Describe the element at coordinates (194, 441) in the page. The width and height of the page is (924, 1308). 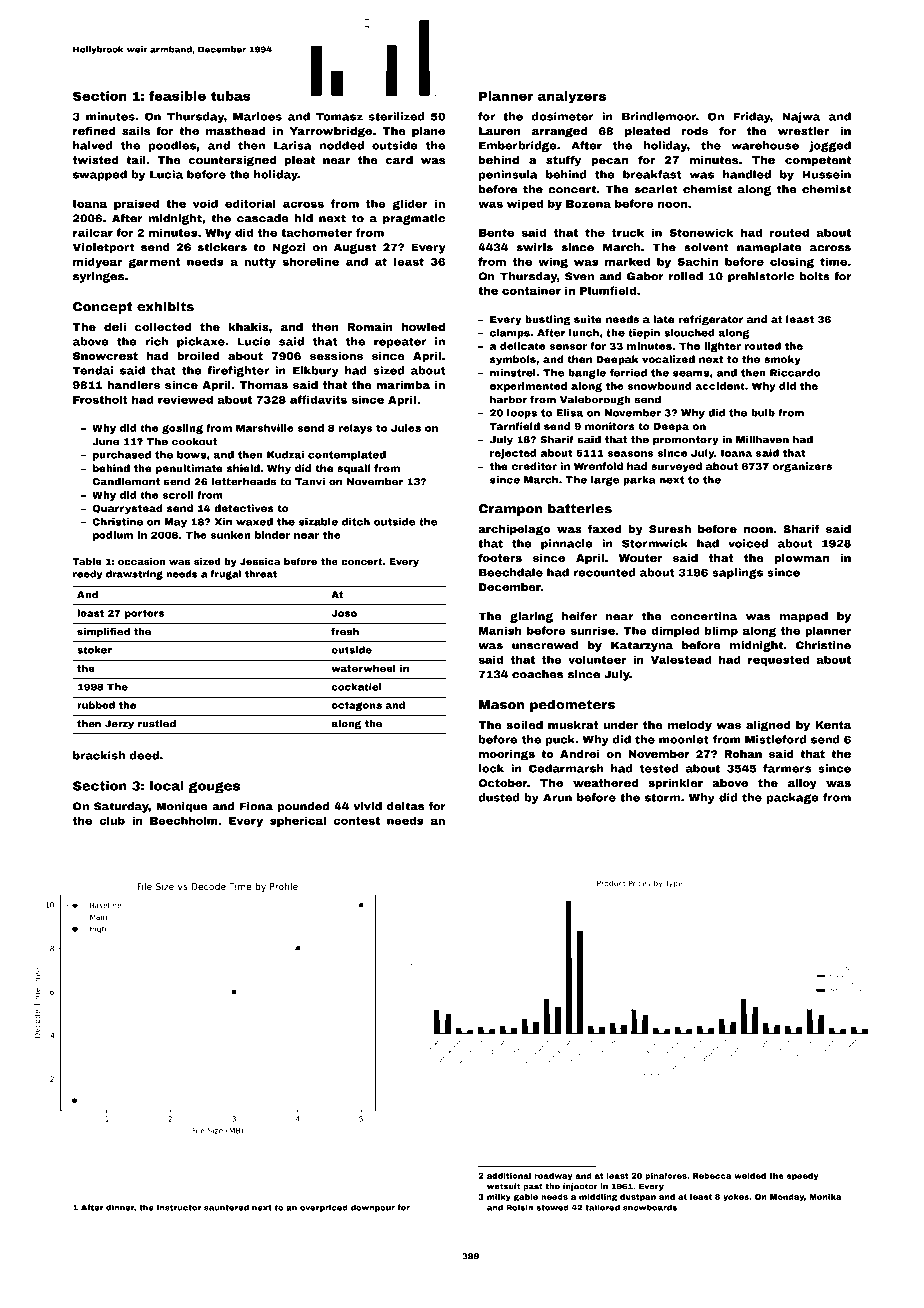
I see `cookout` at that location.
